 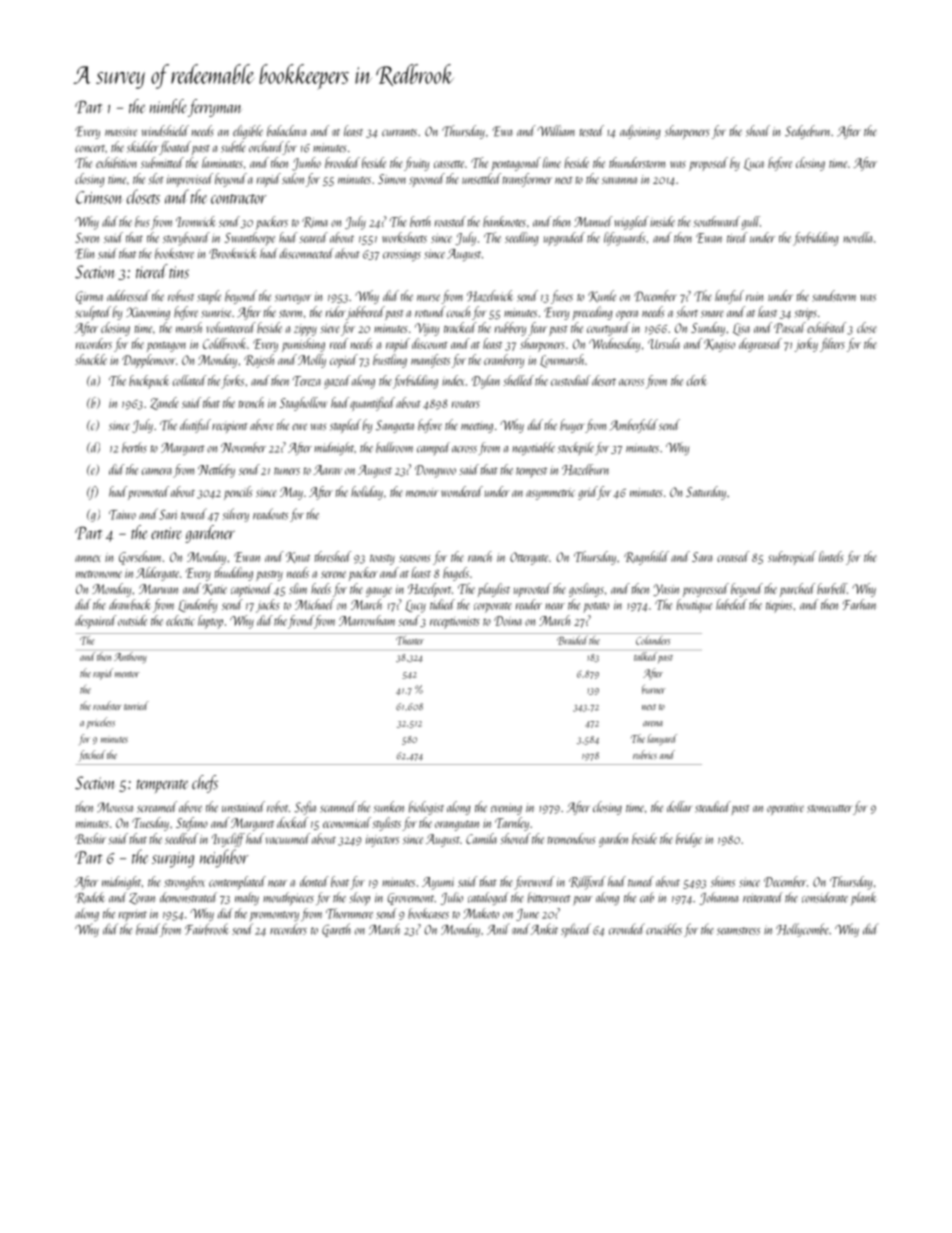 What do you see at coordinates (556, 130) in the page?
I see `William` at bounding box center [556, 130].
